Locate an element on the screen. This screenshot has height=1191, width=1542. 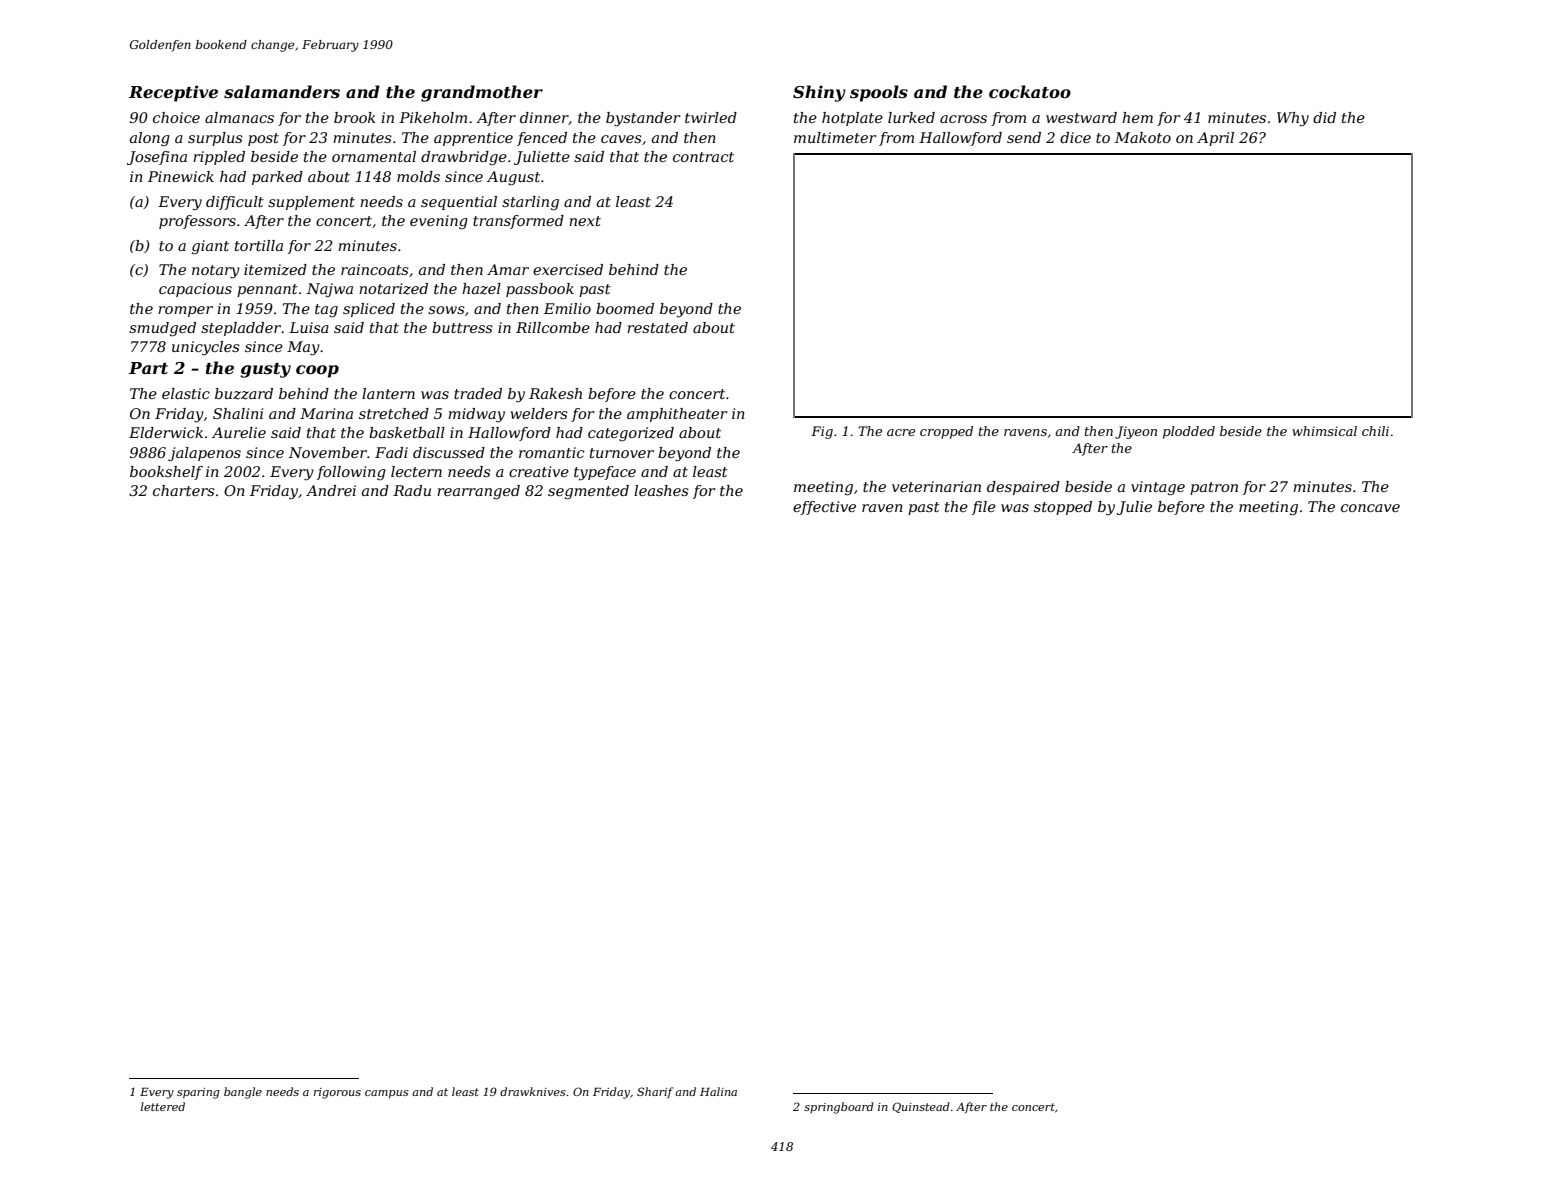
lettered is located at coordinates (163, 1106).
